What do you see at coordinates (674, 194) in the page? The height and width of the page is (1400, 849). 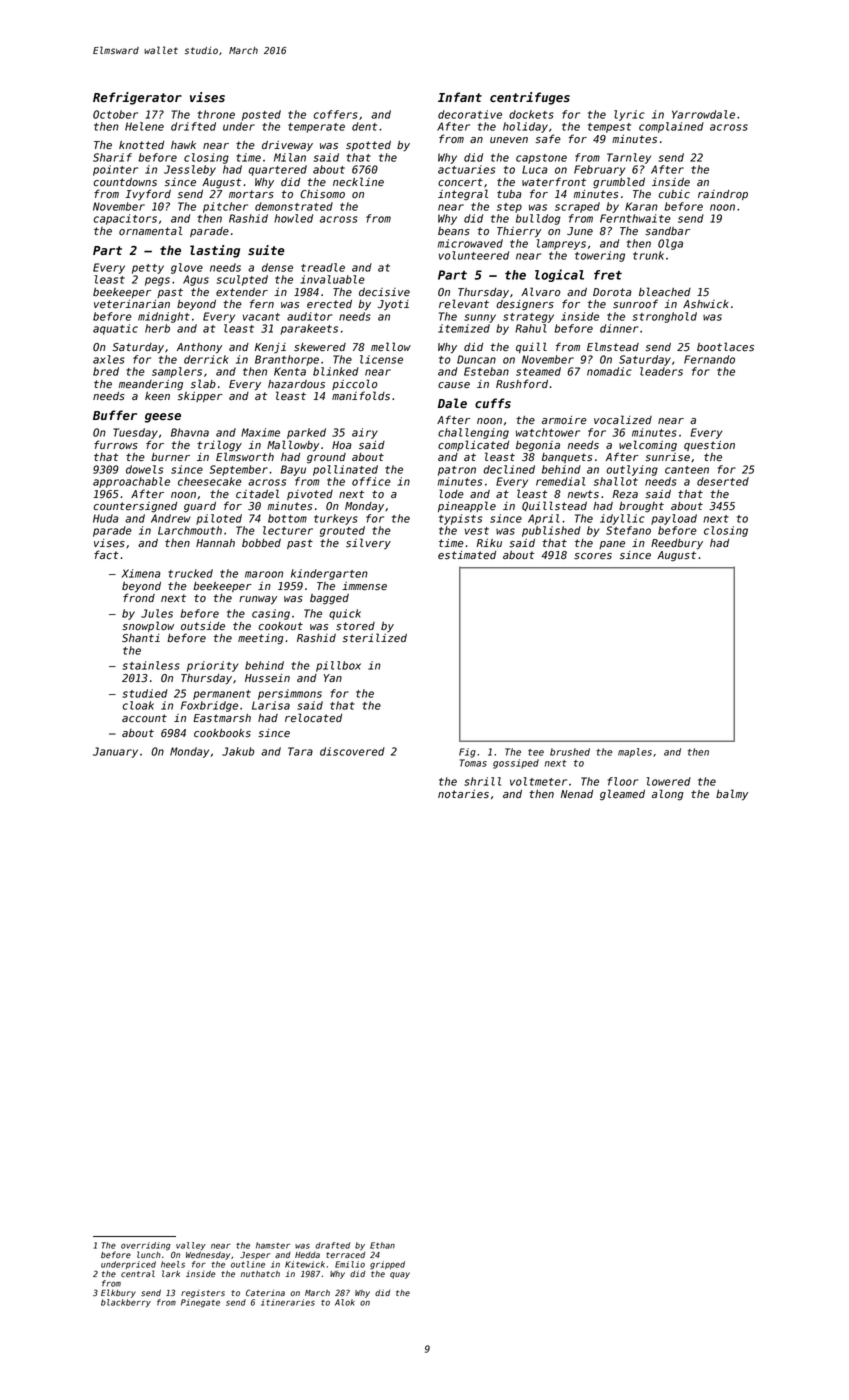 I see `cubic` at bounding box center [674, 194].
